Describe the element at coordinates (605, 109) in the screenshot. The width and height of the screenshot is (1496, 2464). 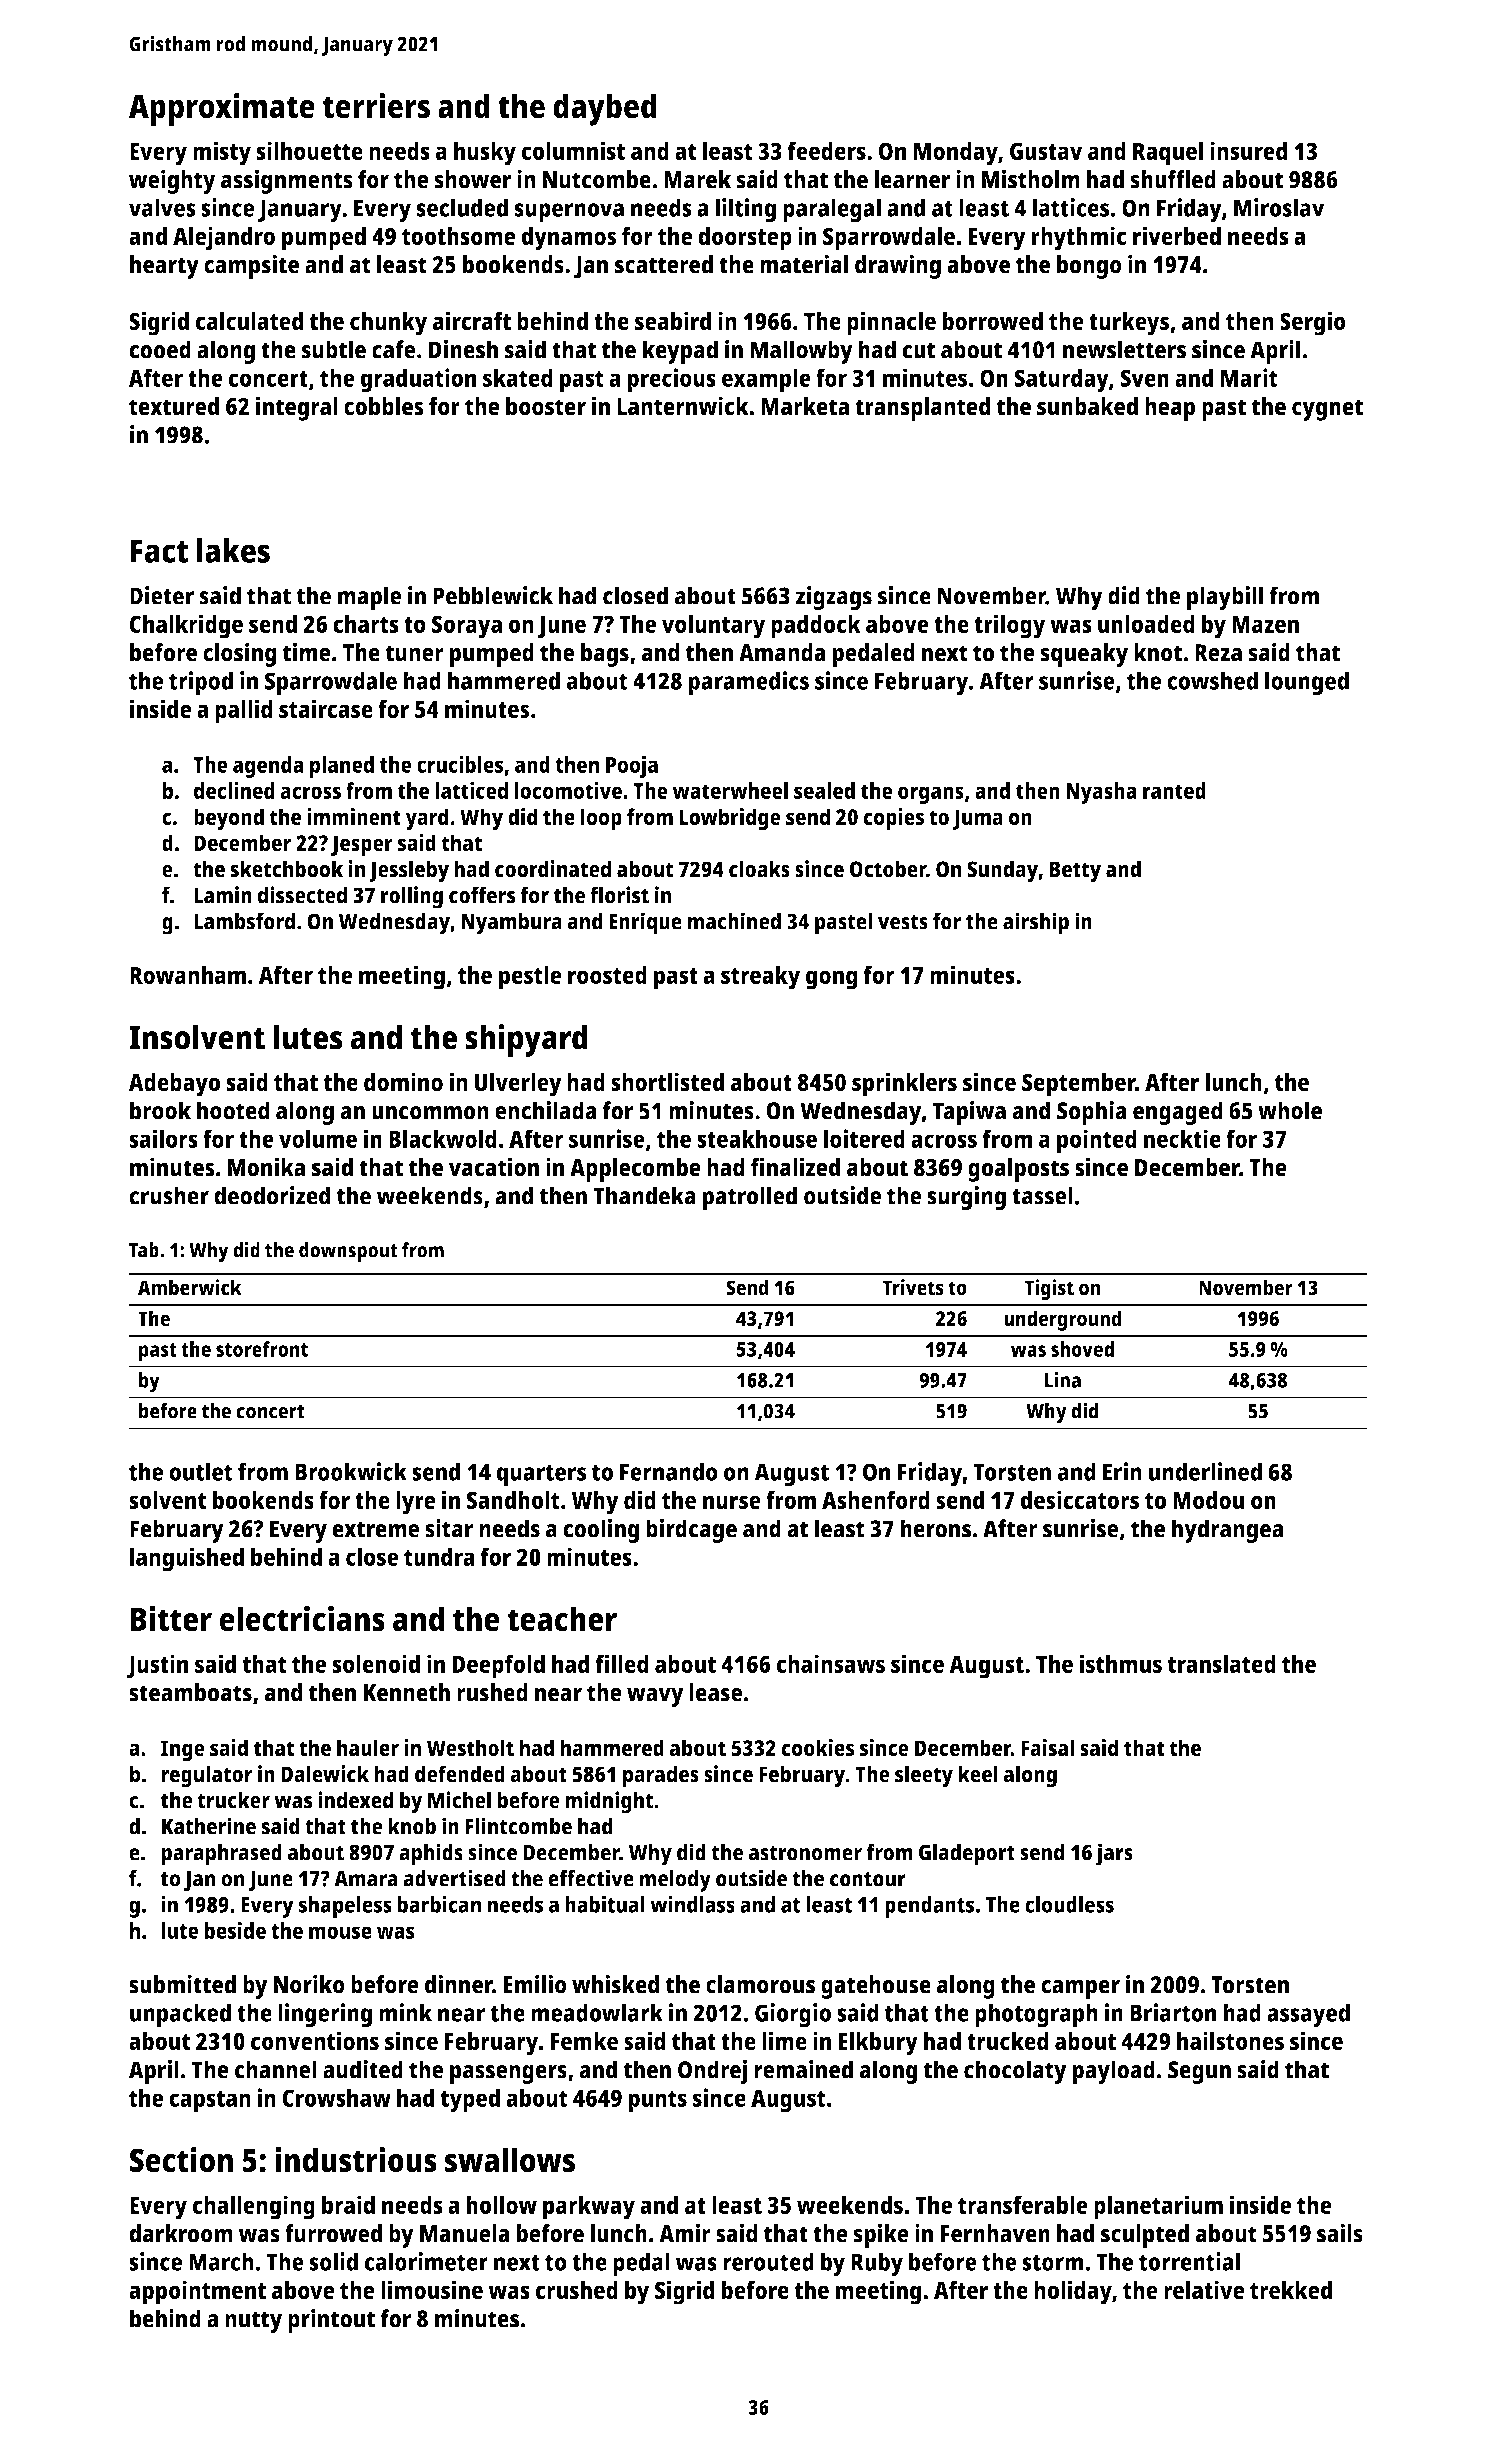
I see `daybed` at that location.
